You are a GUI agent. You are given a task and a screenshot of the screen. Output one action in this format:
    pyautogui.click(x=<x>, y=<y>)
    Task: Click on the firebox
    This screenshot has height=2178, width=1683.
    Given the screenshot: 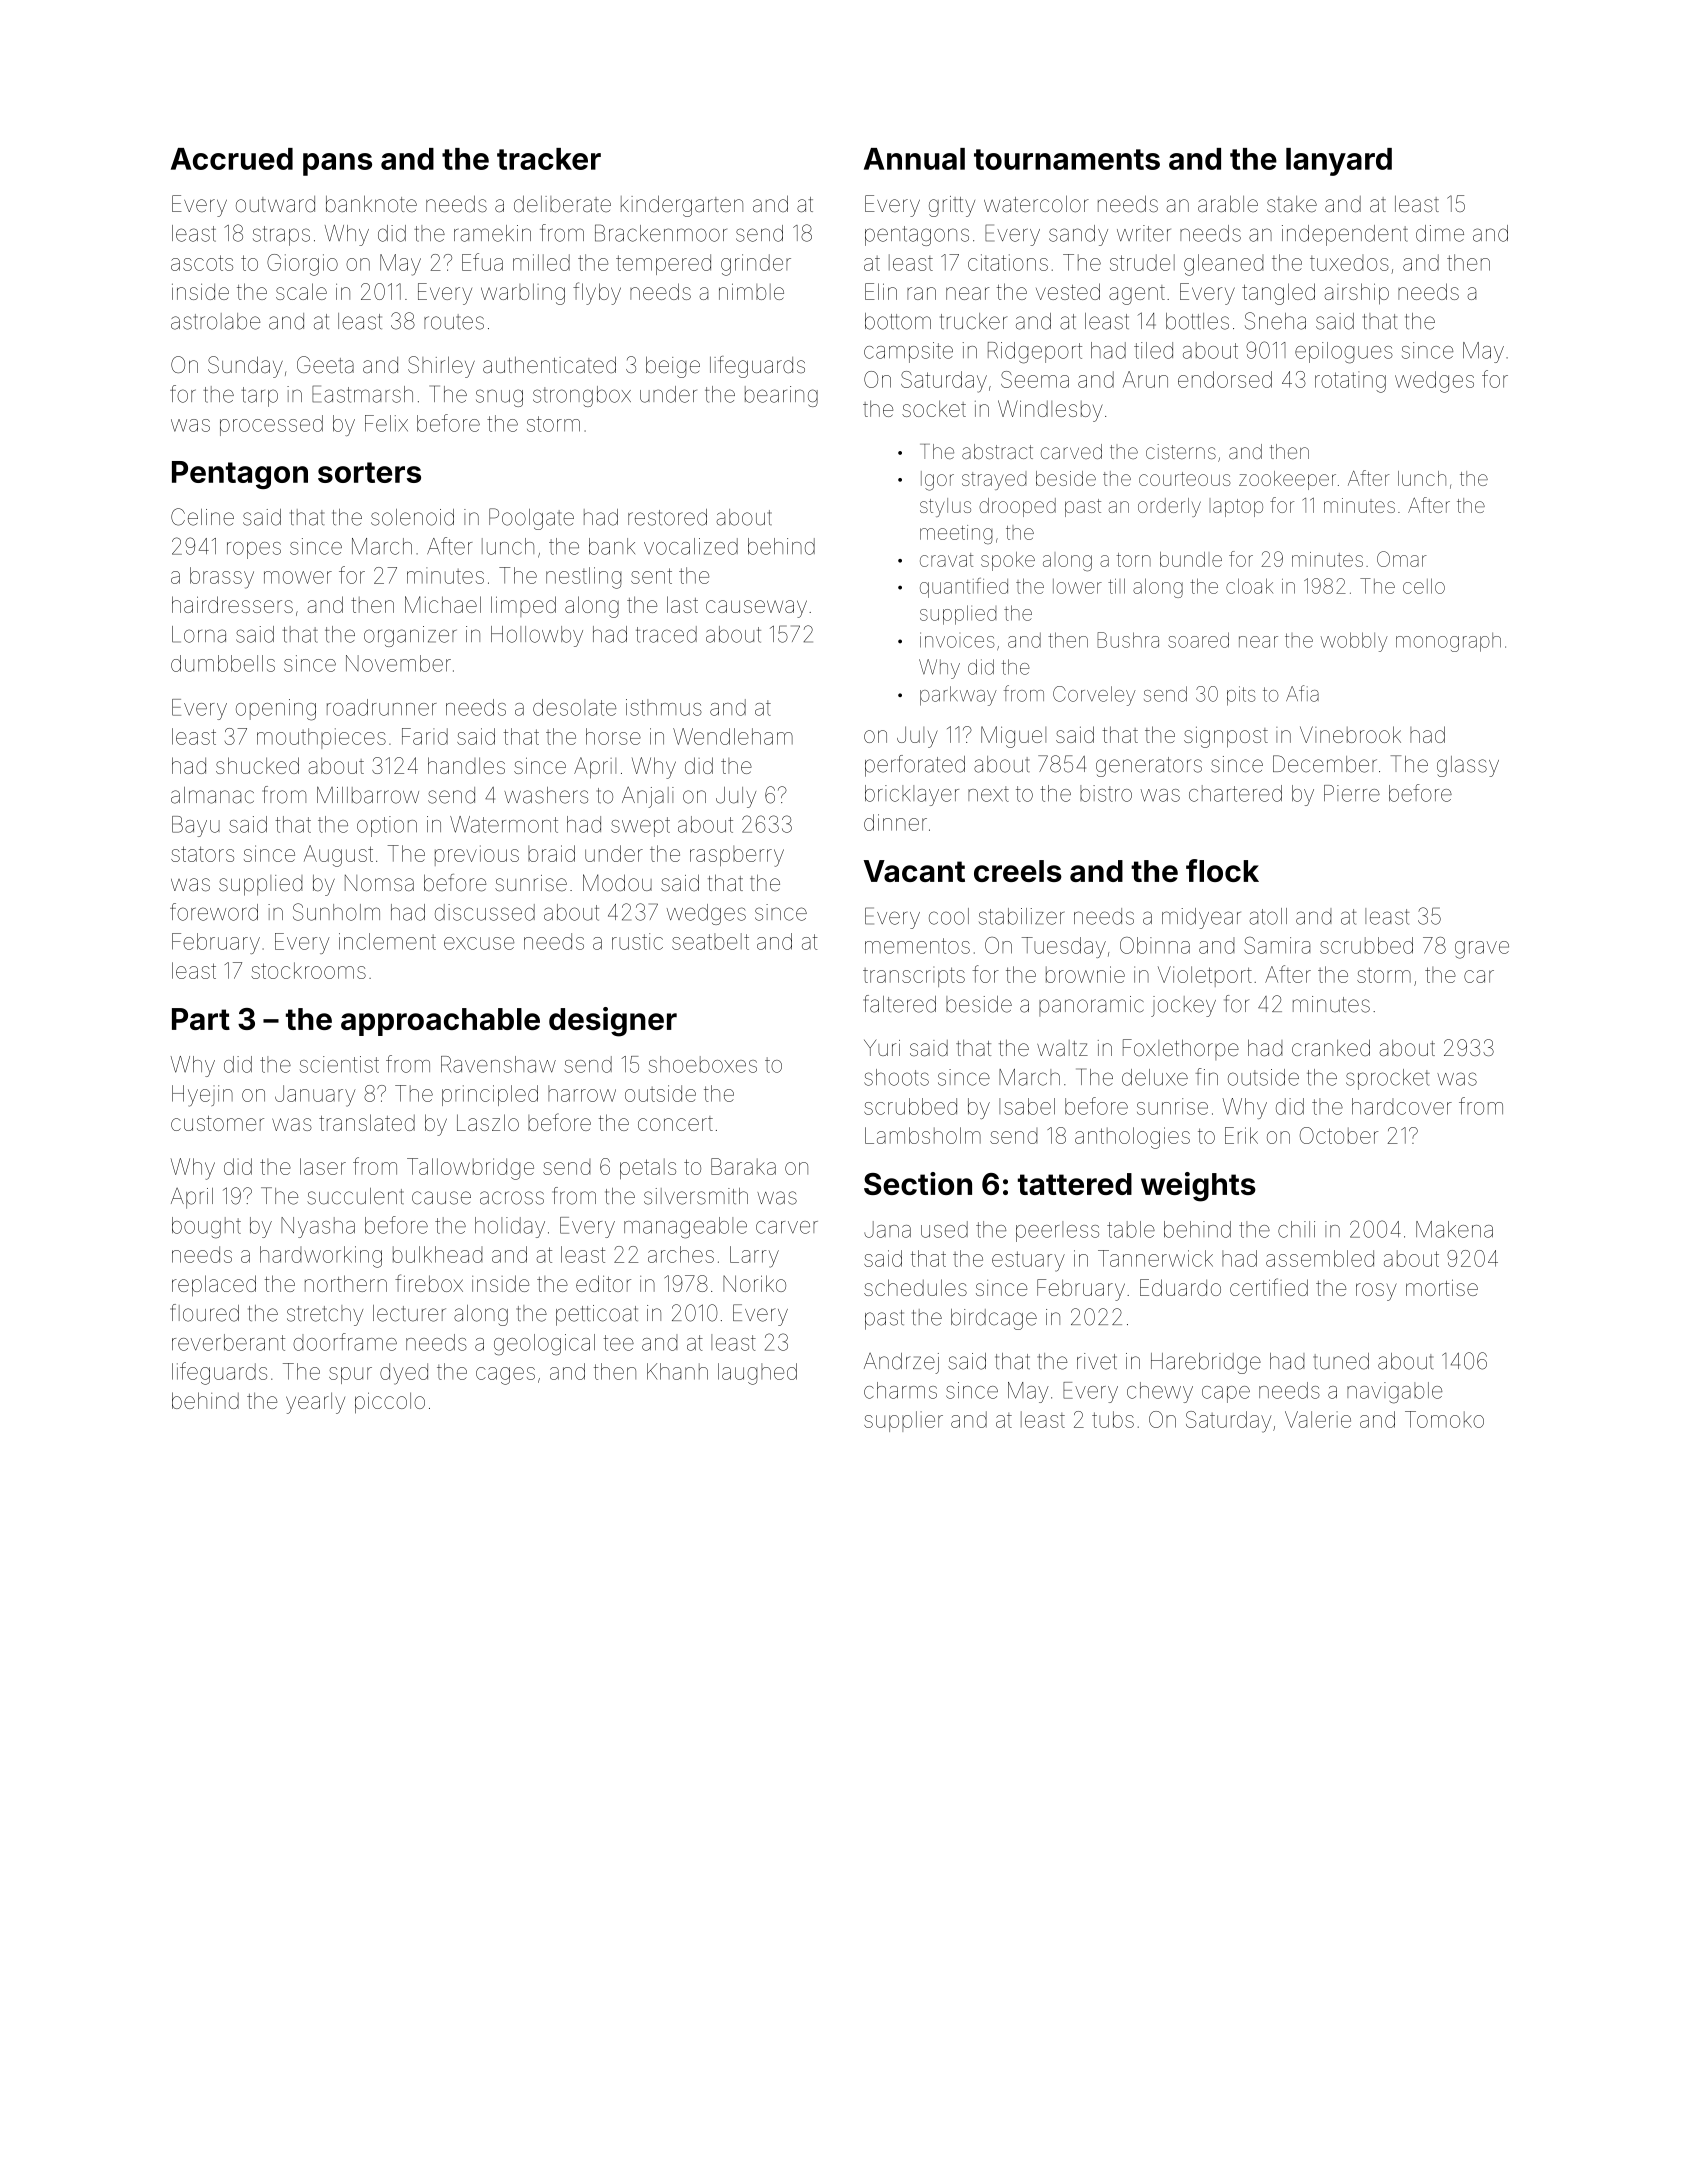 What is the action you would take?
    pyautogui.click(x=429, y=1283)
